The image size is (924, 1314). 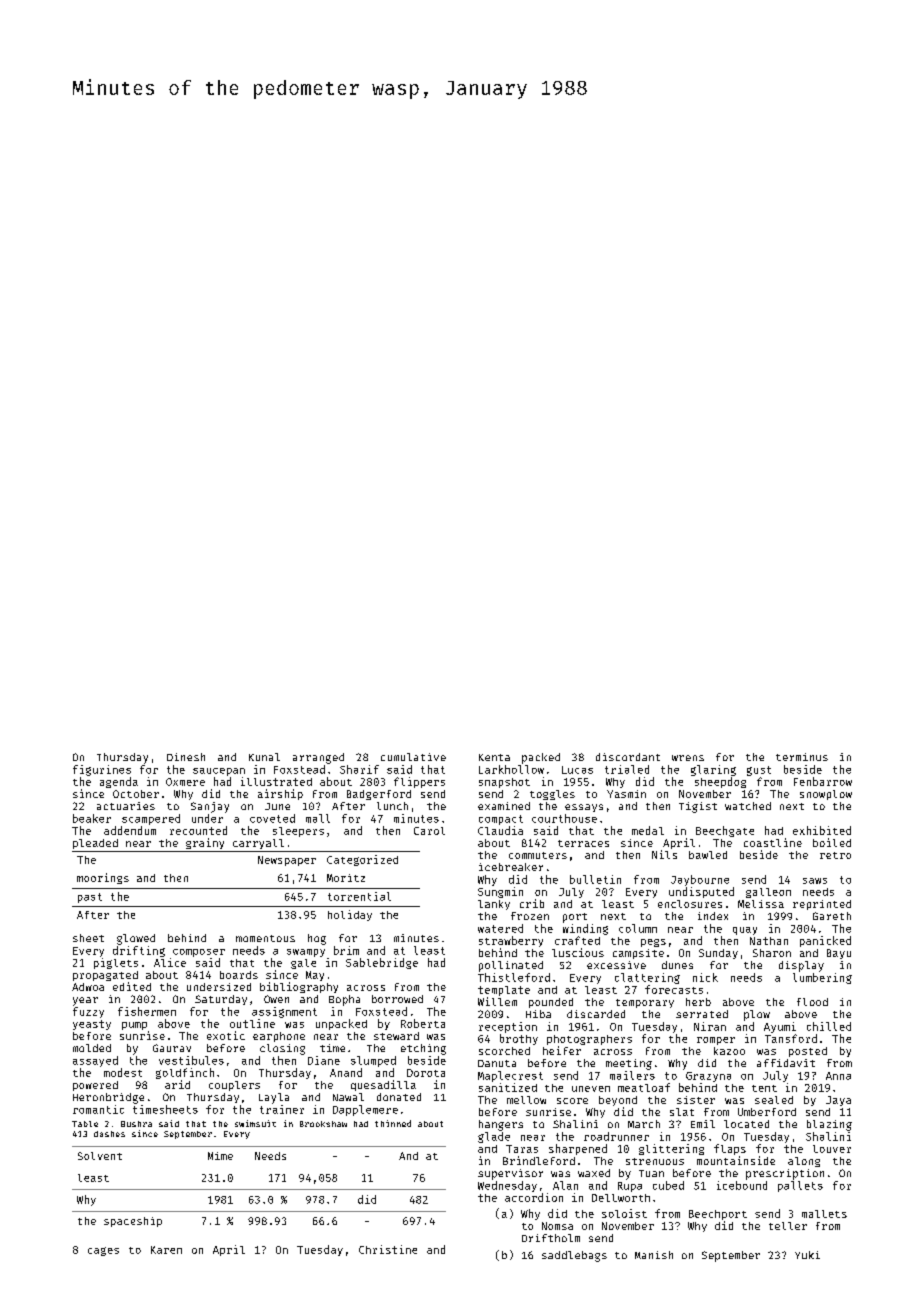 What do you see at coordinates (628, 757) in the screenshot?
I see `discordant` at bounding box center [628, 757].
